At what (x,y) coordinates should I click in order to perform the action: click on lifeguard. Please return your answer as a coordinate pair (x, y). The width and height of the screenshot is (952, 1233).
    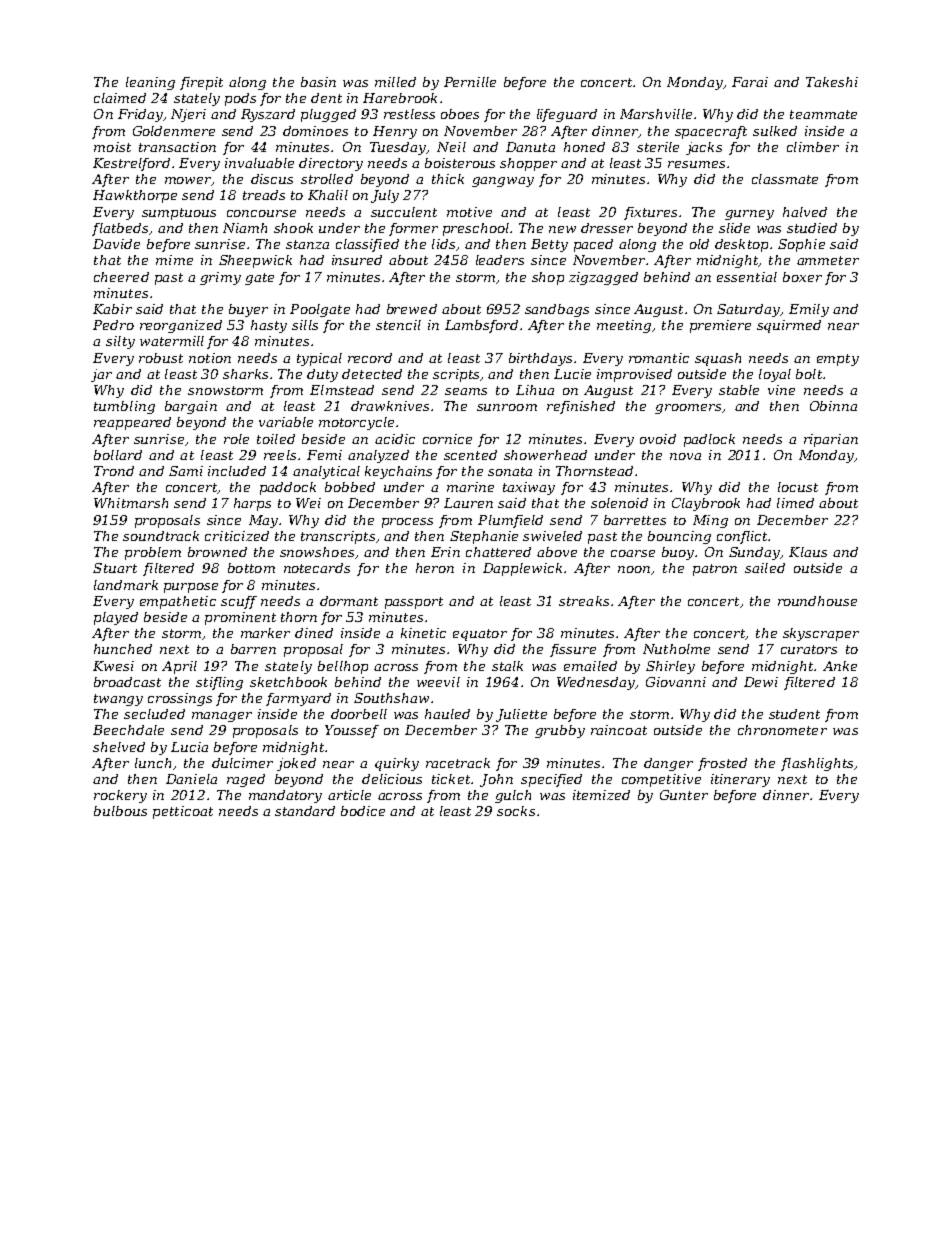
    Looking at the image, I should click on (567, 115).
